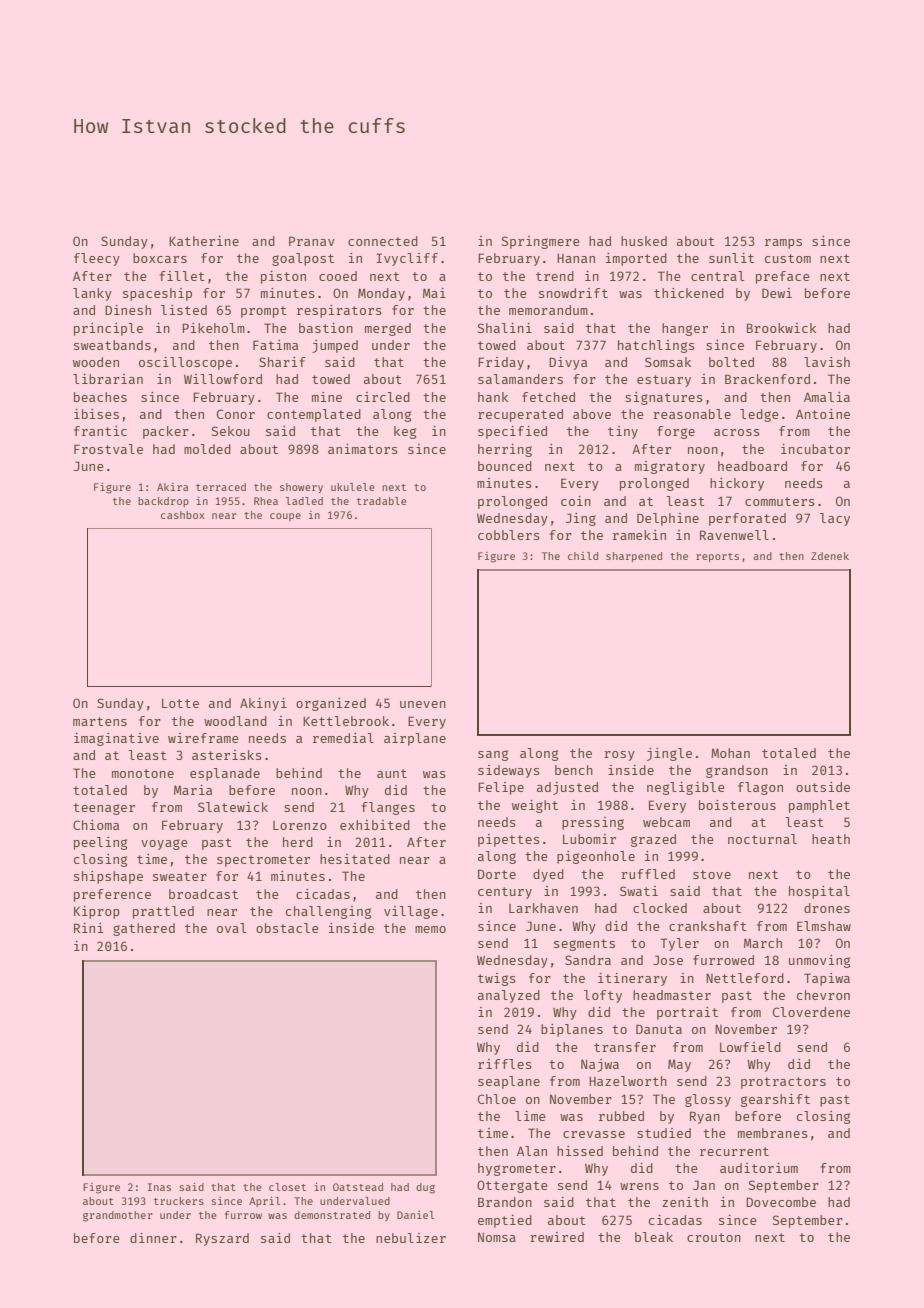  I want to click on uneven, so click(423, 704).
